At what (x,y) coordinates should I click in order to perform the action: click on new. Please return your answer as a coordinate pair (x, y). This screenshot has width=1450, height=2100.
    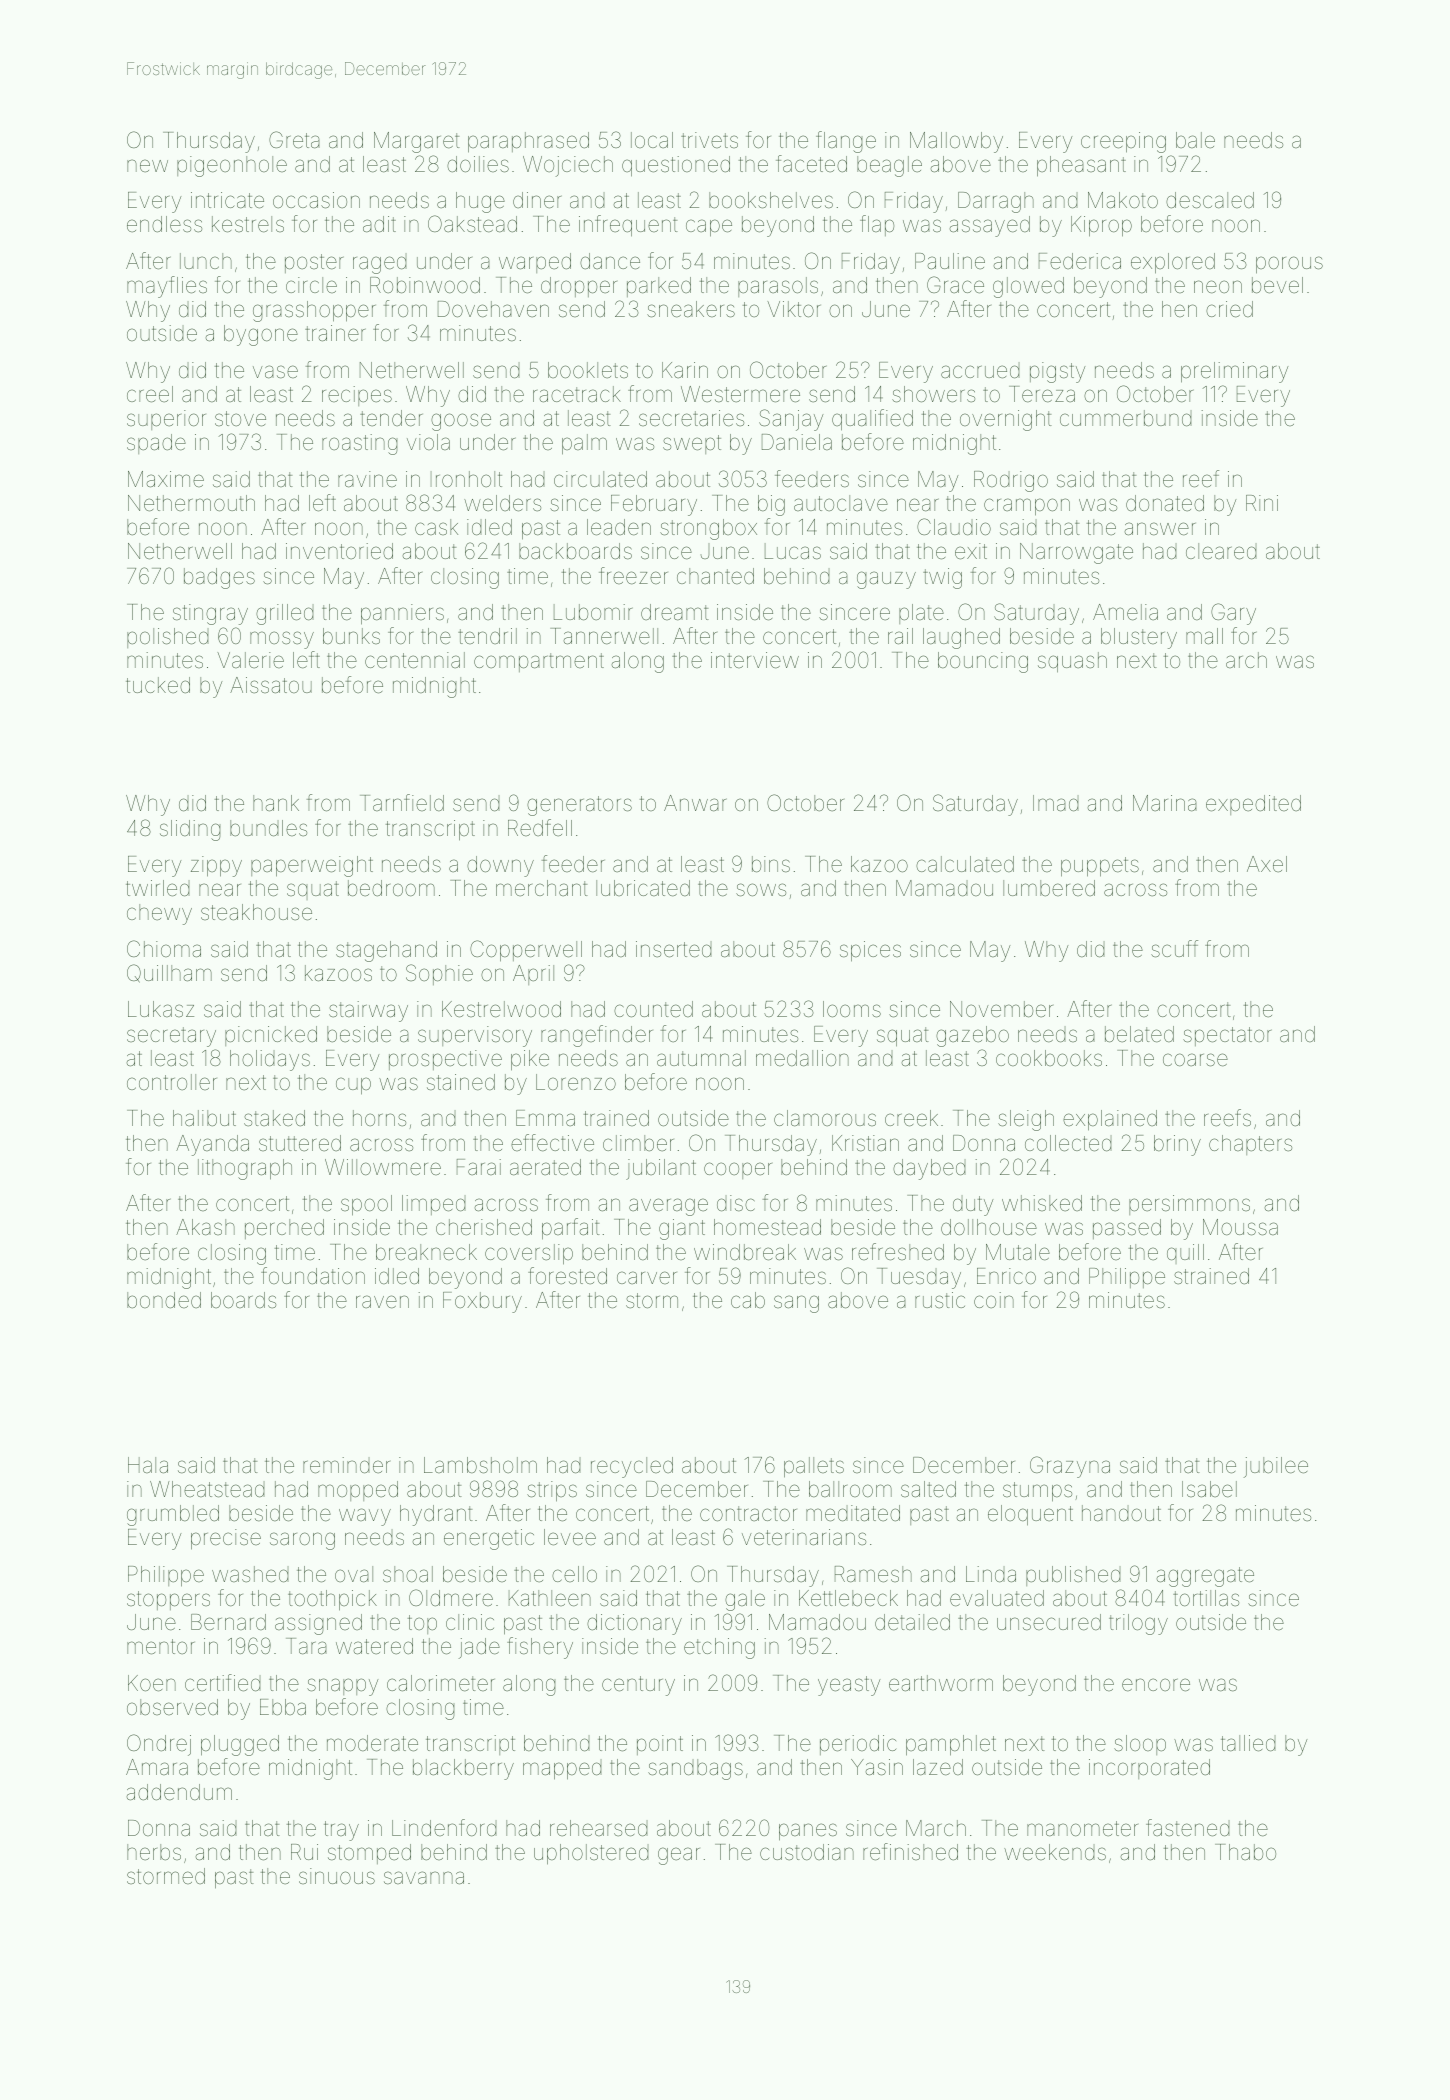
    Looking at the image, I should click on (147, 166).
